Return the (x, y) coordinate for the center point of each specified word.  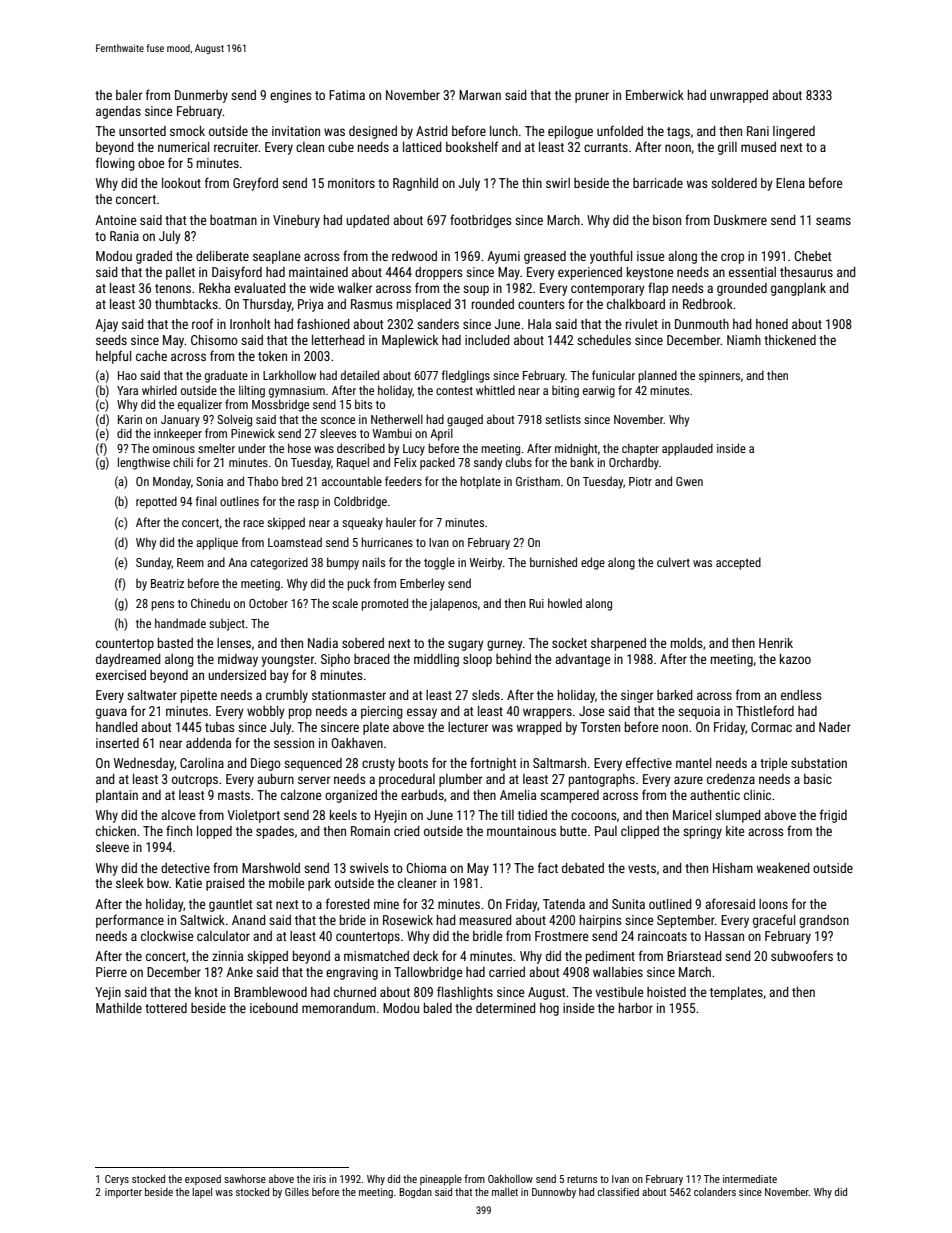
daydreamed (128, 660)
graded (154, 257)
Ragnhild (415, 184)
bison (667, 220)
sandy (488, 463)
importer (123, 1193)
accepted (738, 563)
